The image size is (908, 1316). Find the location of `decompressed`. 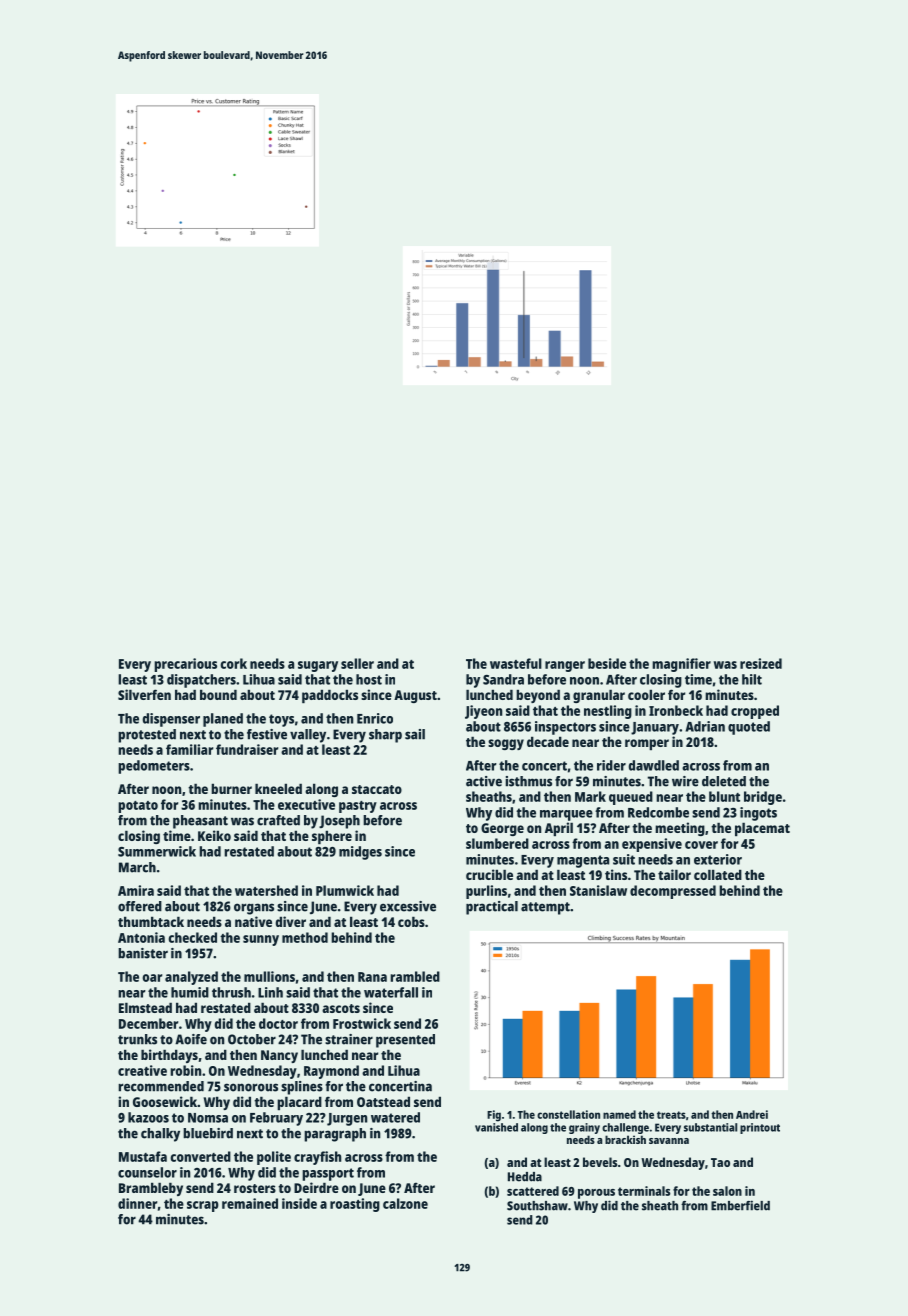

decompressed is located at coordinates (673, 892).
